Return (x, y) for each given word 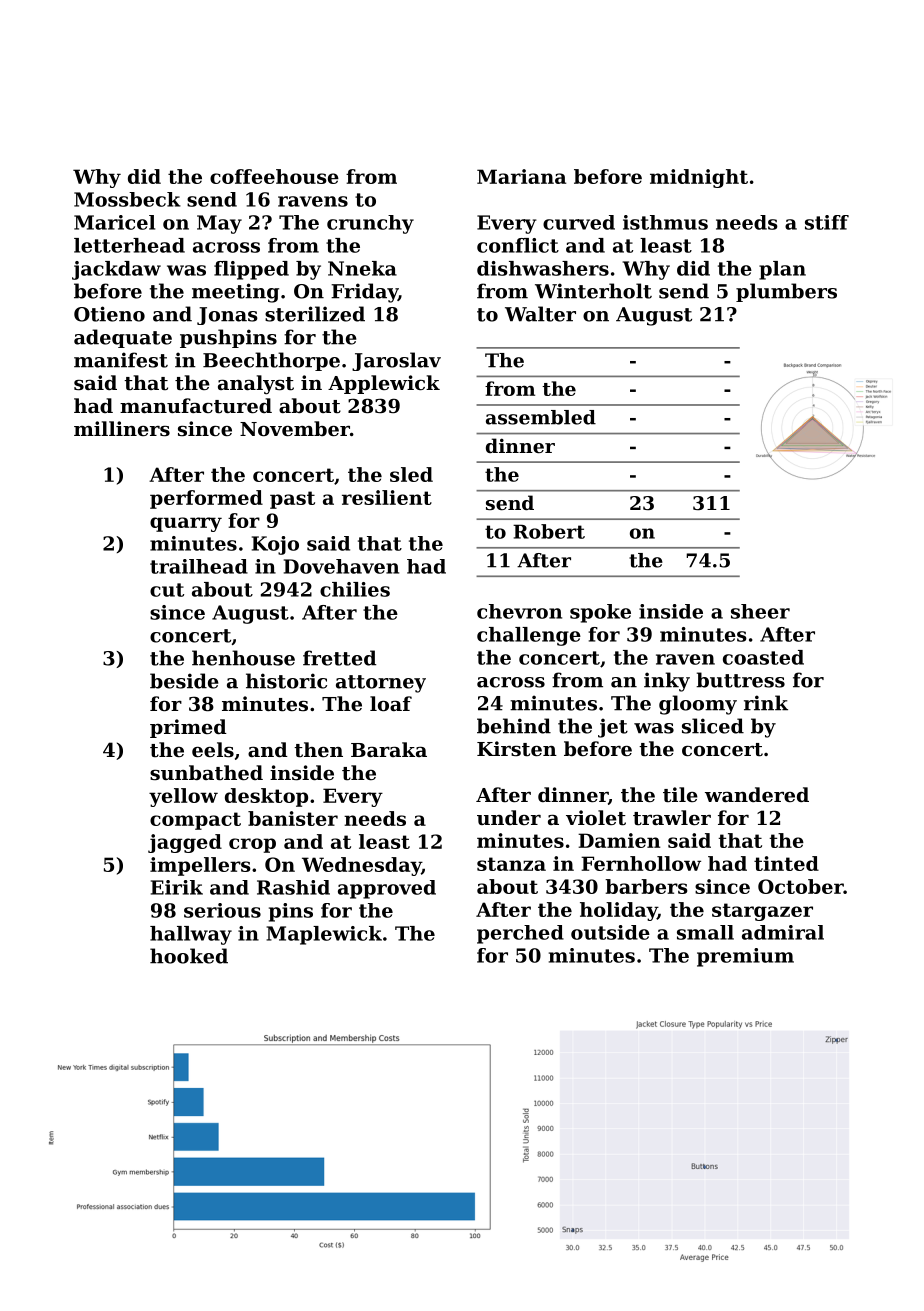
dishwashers (543, 268)
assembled (541, 417)
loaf (391, 703)
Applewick (384, 384)
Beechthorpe (271, 361)
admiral (783, 932)
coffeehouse (274, 176)
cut (167, 590)
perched (520, 934)
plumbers (786, 292)
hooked (189, 956)
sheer (760, 611)
